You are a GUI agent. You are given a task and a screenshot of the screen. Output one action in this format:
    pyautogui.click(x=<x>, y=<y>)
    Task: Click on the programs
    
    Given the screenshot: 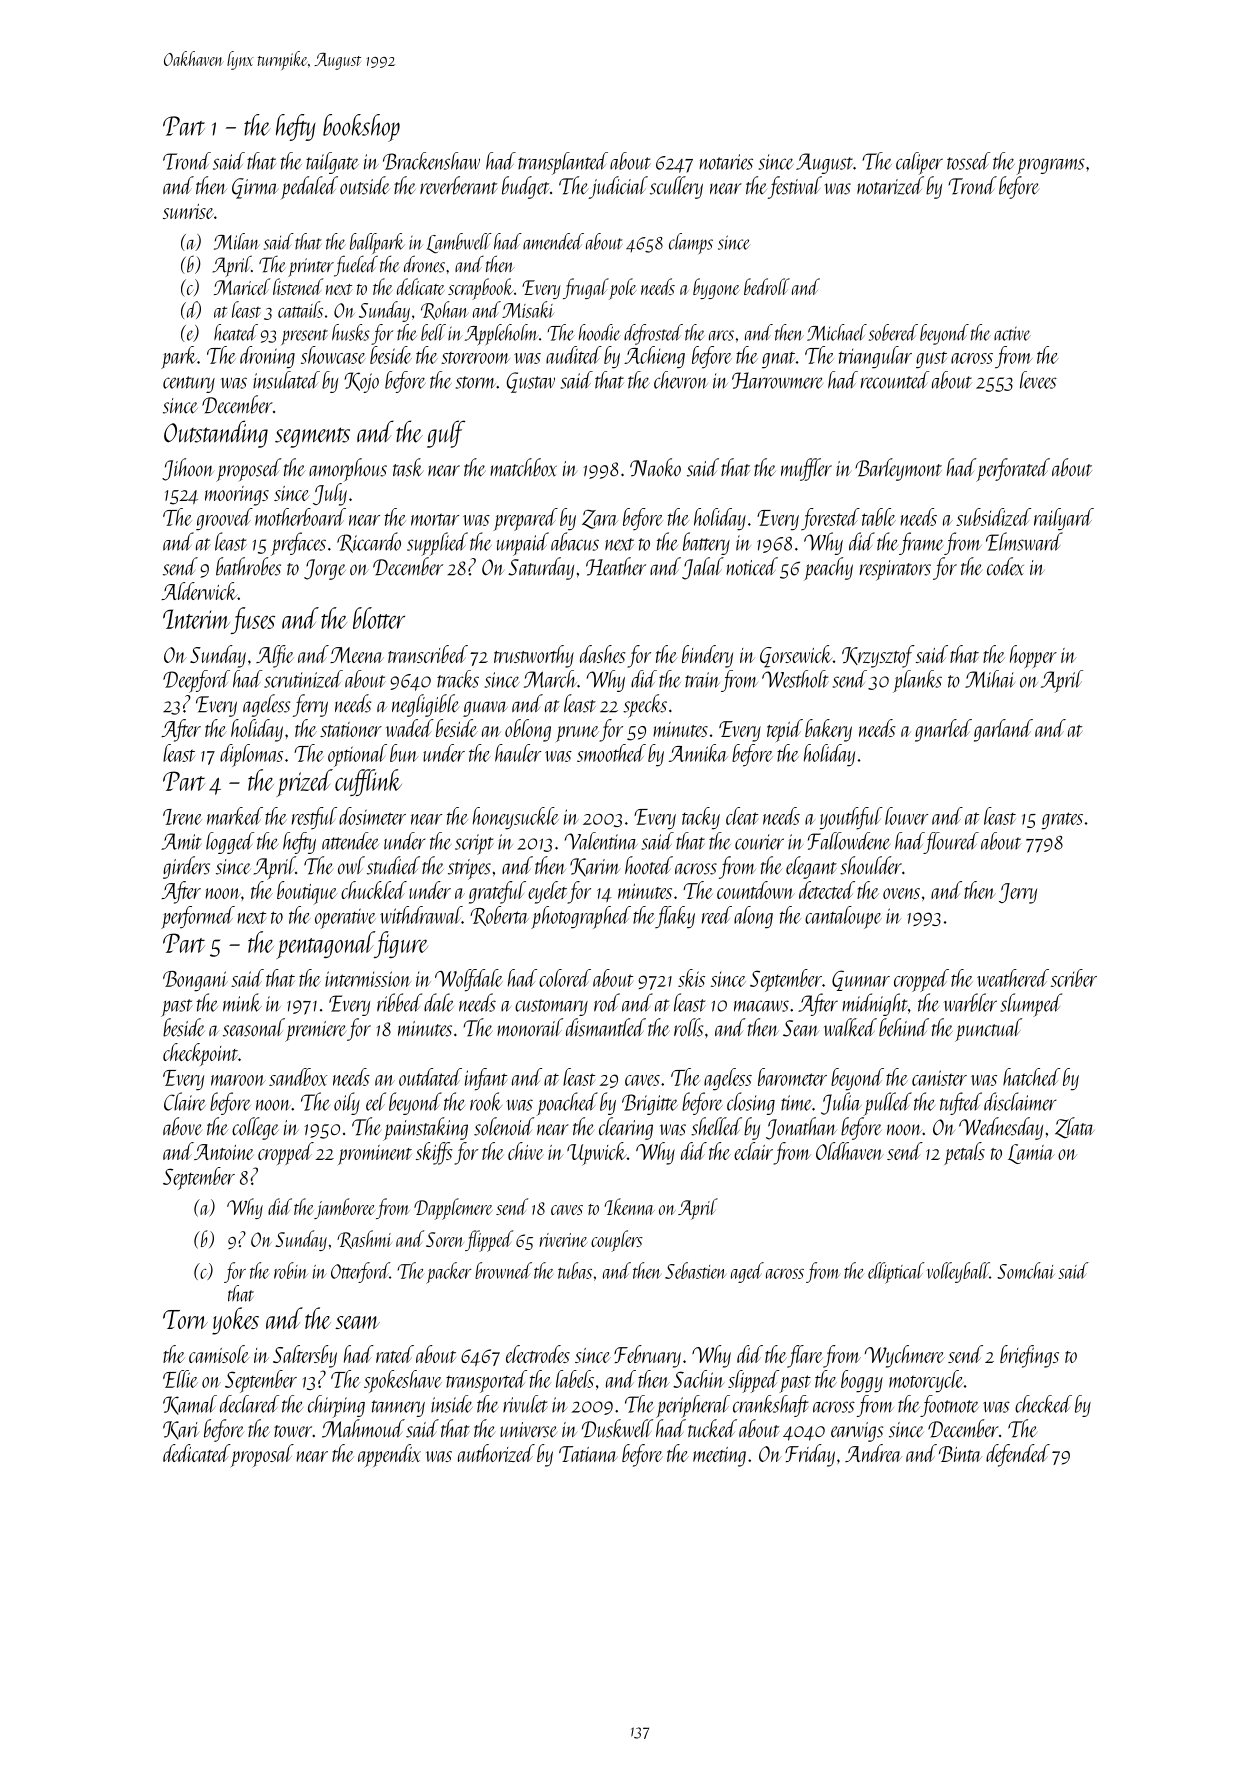 What is the action you would take?
    pyautogui.click(x=1051, y=166)
